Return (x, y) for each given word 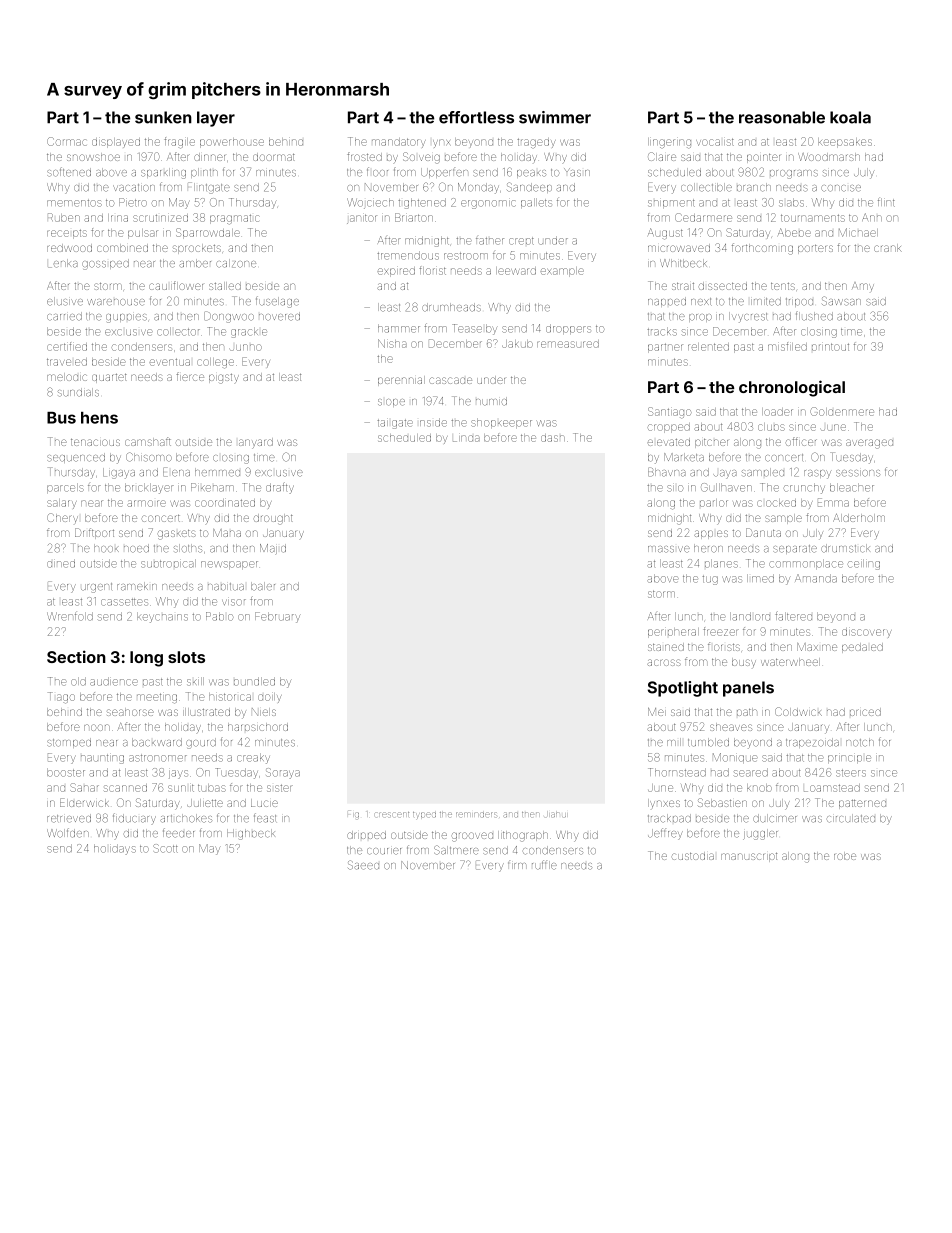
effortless (476, 117)
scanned (125, 788)
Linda (466, 438)
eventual (170, 362)
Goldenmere (842, 411)
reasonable (782, 117)
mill (674, 742)
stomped (69, 743)
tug (710, 580)
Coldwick (798, 711)
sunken (163, 117)
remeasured (568, 344)
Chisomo (149, 457)
